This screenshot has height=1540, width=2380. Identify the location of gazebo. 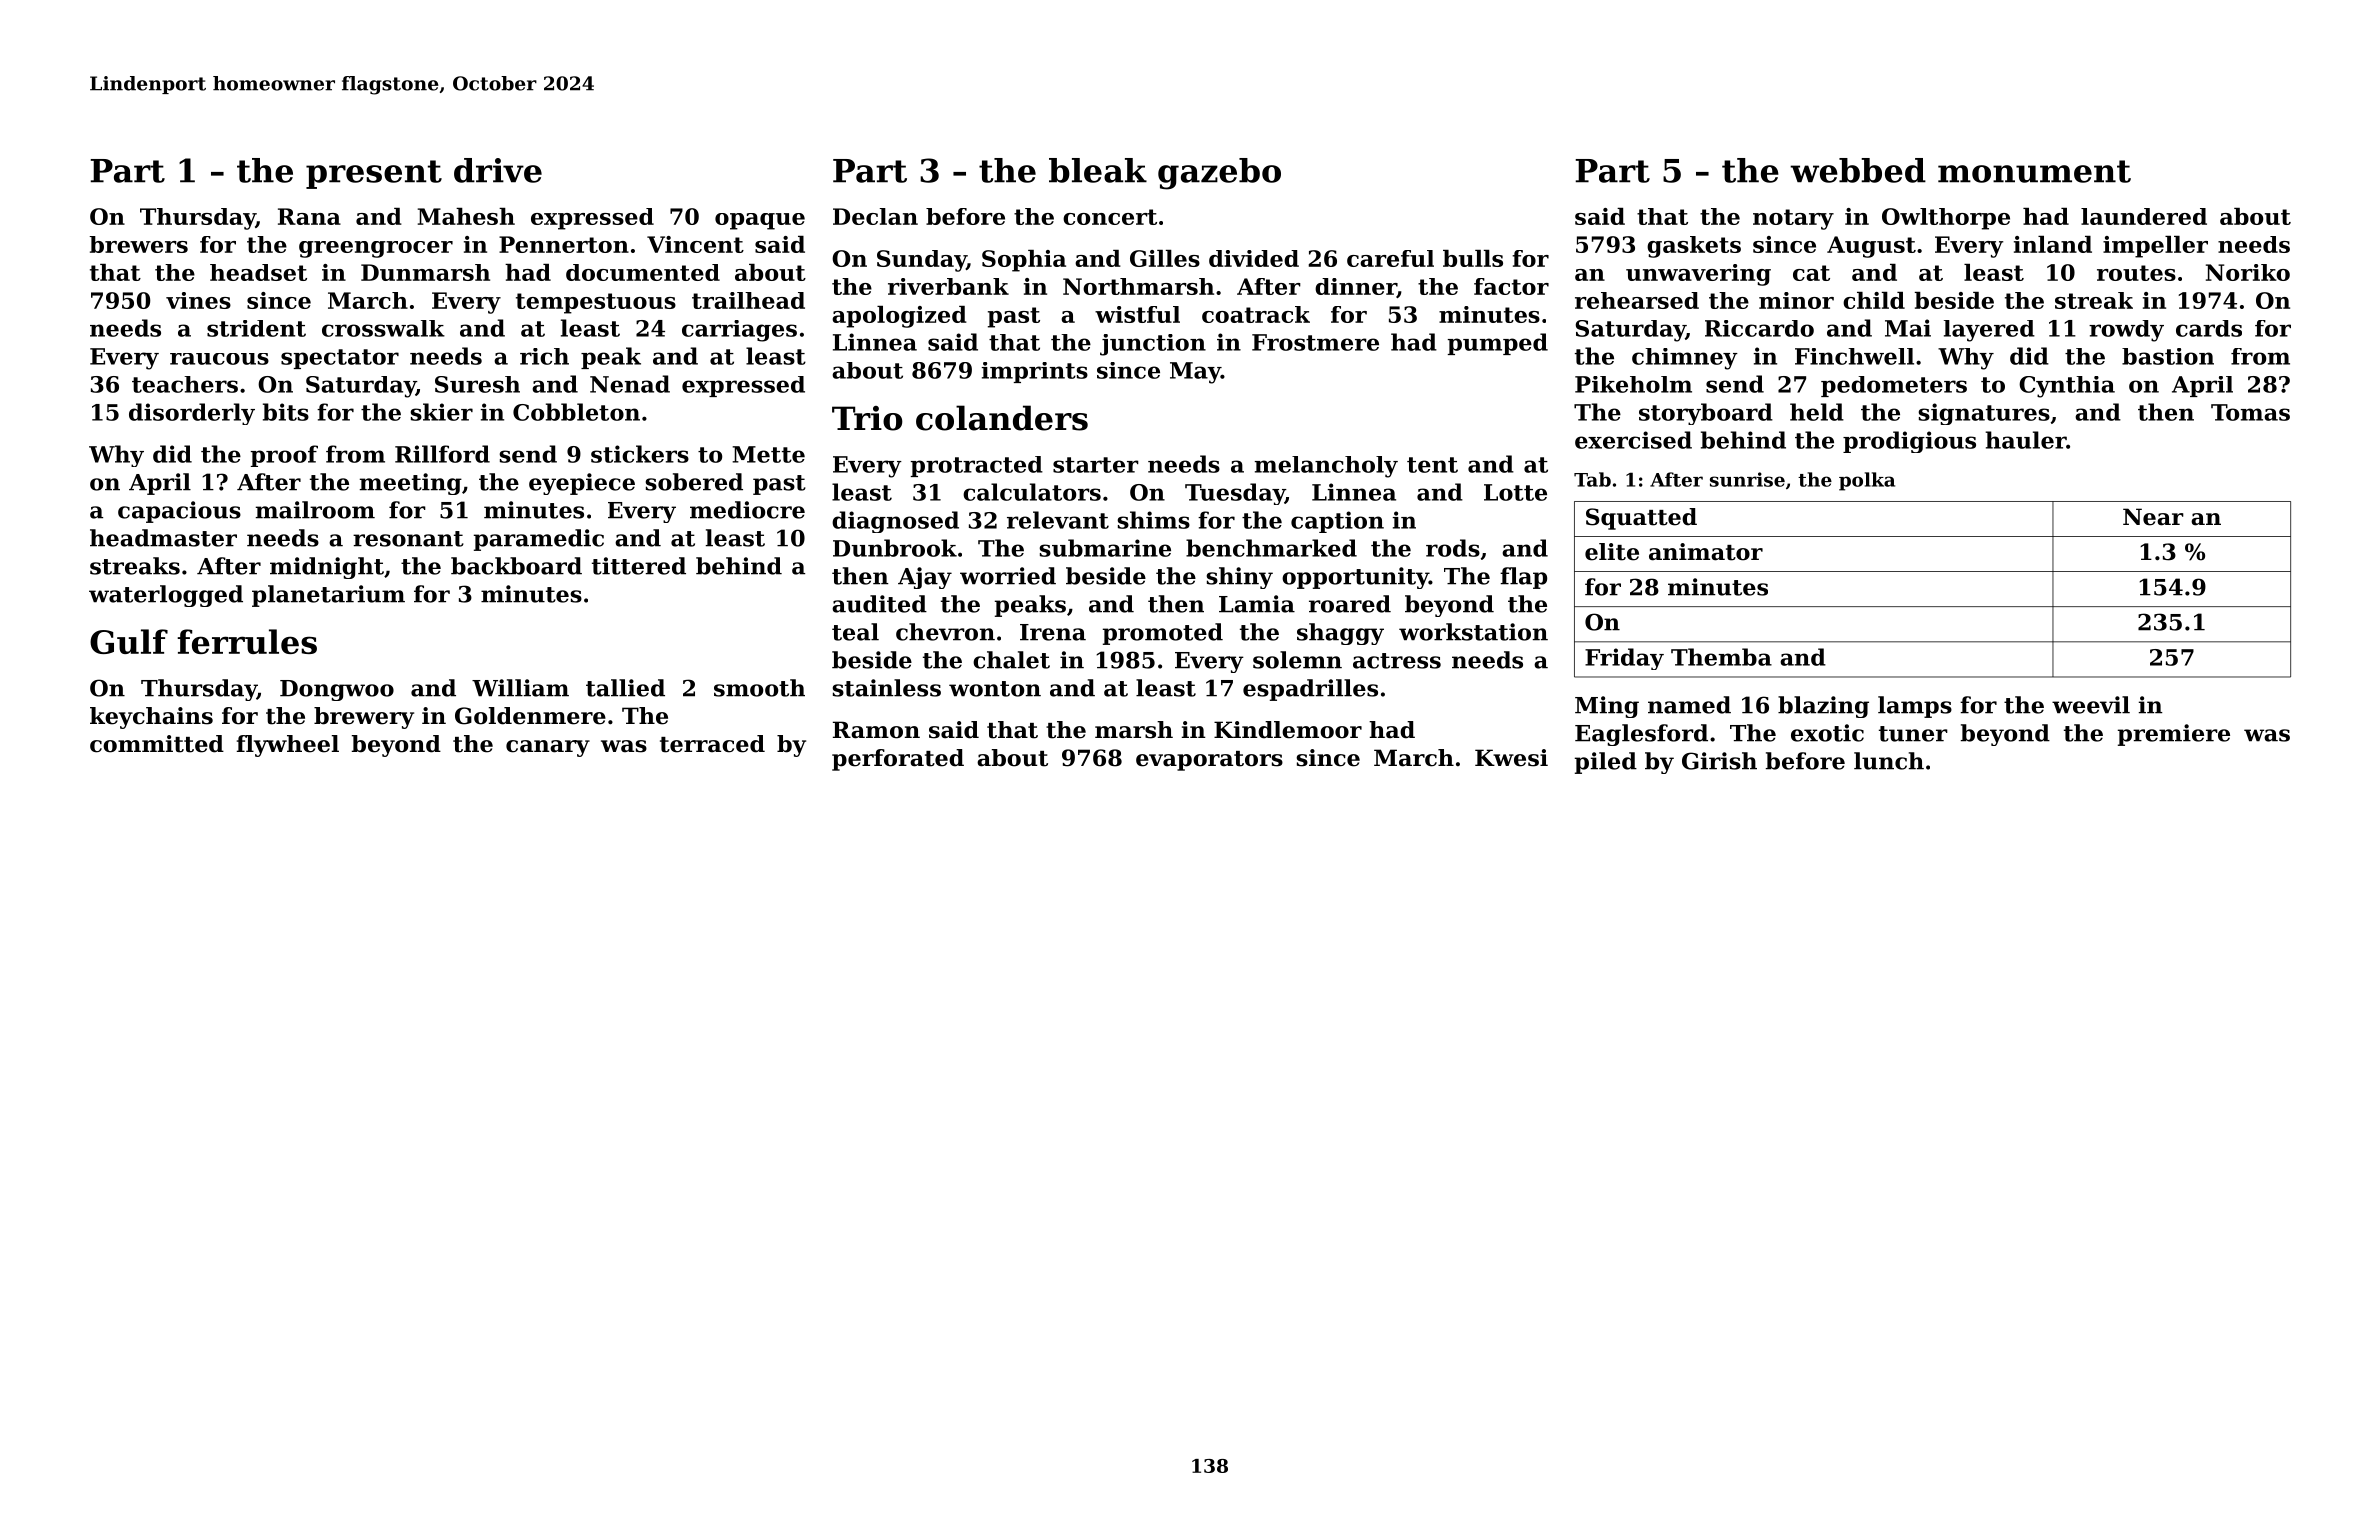
(1219, 174).
